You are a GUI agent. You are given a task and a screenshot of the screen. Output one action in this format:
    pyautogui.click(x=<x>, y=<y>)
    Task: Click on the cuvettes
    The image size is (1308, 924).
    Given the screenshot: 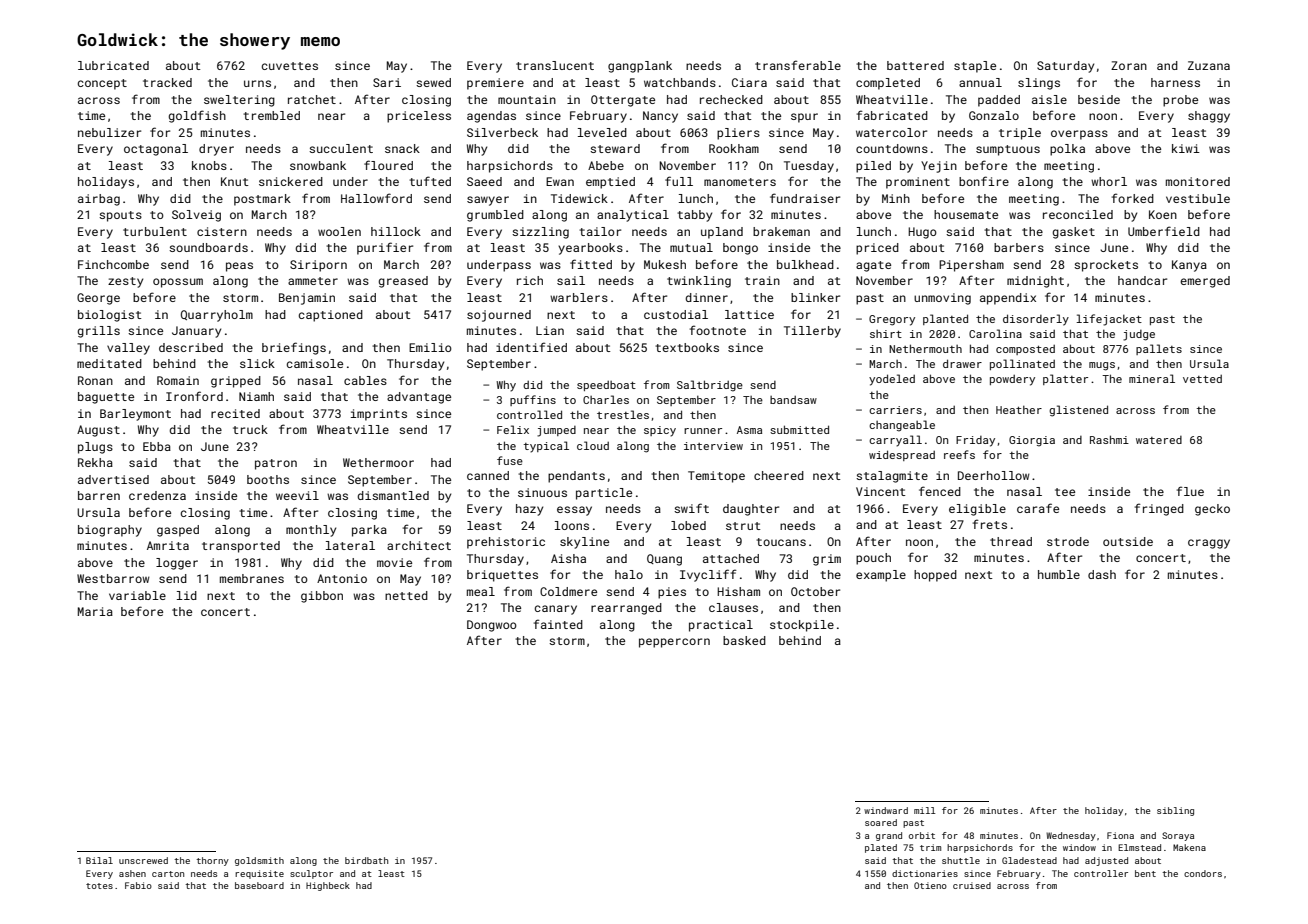 What is the action you would take?
    pyautogui.click(x=290, y=66)
